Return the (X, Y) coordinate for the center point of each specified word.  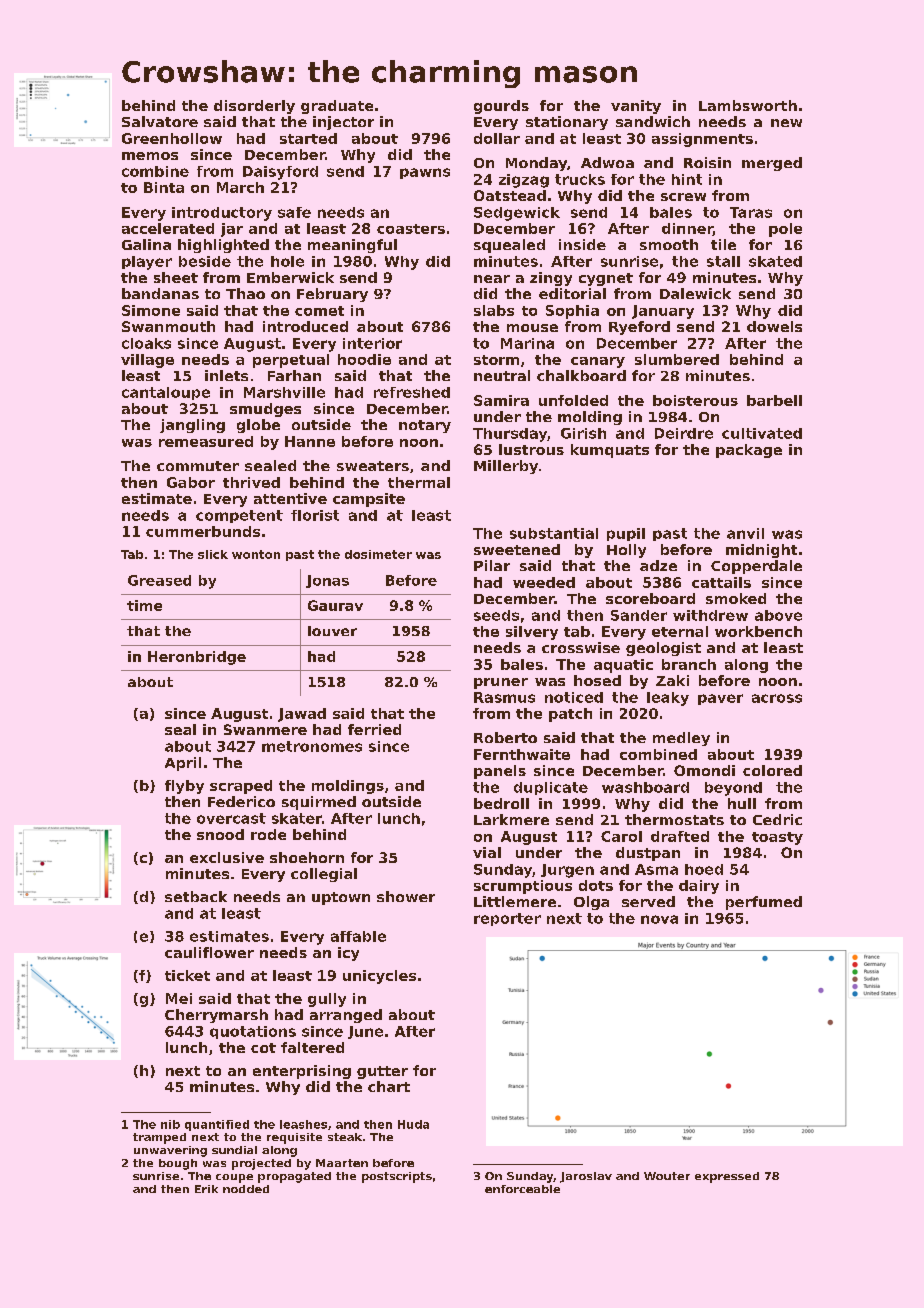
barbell (774, 400)
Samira (501, 400)
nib (170, 1124)
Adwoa (607, 162)
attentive (290, 498)
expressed (727, 1177)
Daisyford (280, 173)
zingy (551, 279)
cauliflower (209, 952)
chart (389, 1086)
